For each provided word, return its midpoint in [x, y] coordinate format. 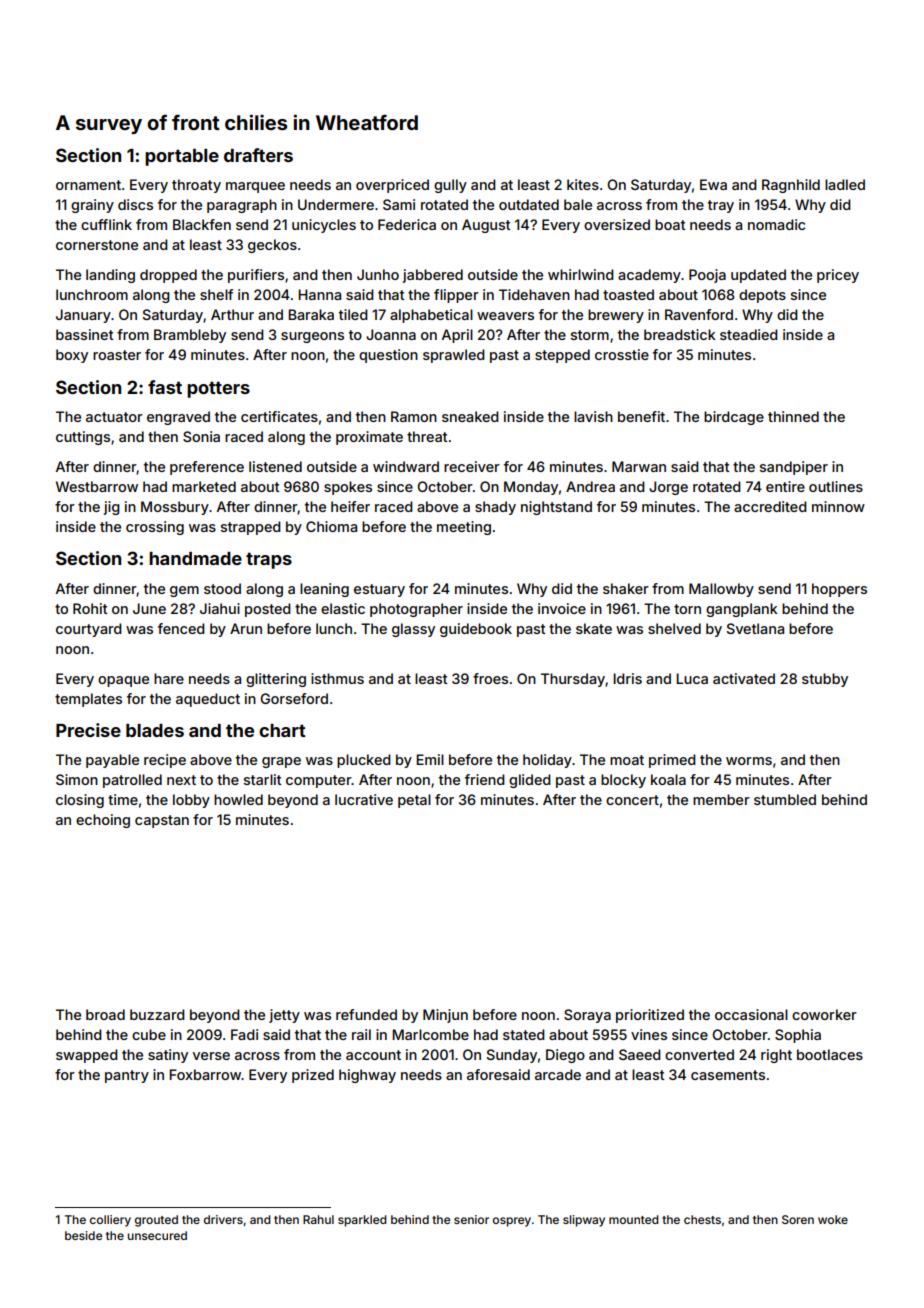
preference [207, 468]
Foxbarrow [205, 1074]
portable [182, 157]
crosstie [622, 354]
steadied [749, 334]
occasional [751, 1014]
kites [583, 184]
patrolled [132, 781]
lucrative [364, 799]
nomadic [776, 224]
